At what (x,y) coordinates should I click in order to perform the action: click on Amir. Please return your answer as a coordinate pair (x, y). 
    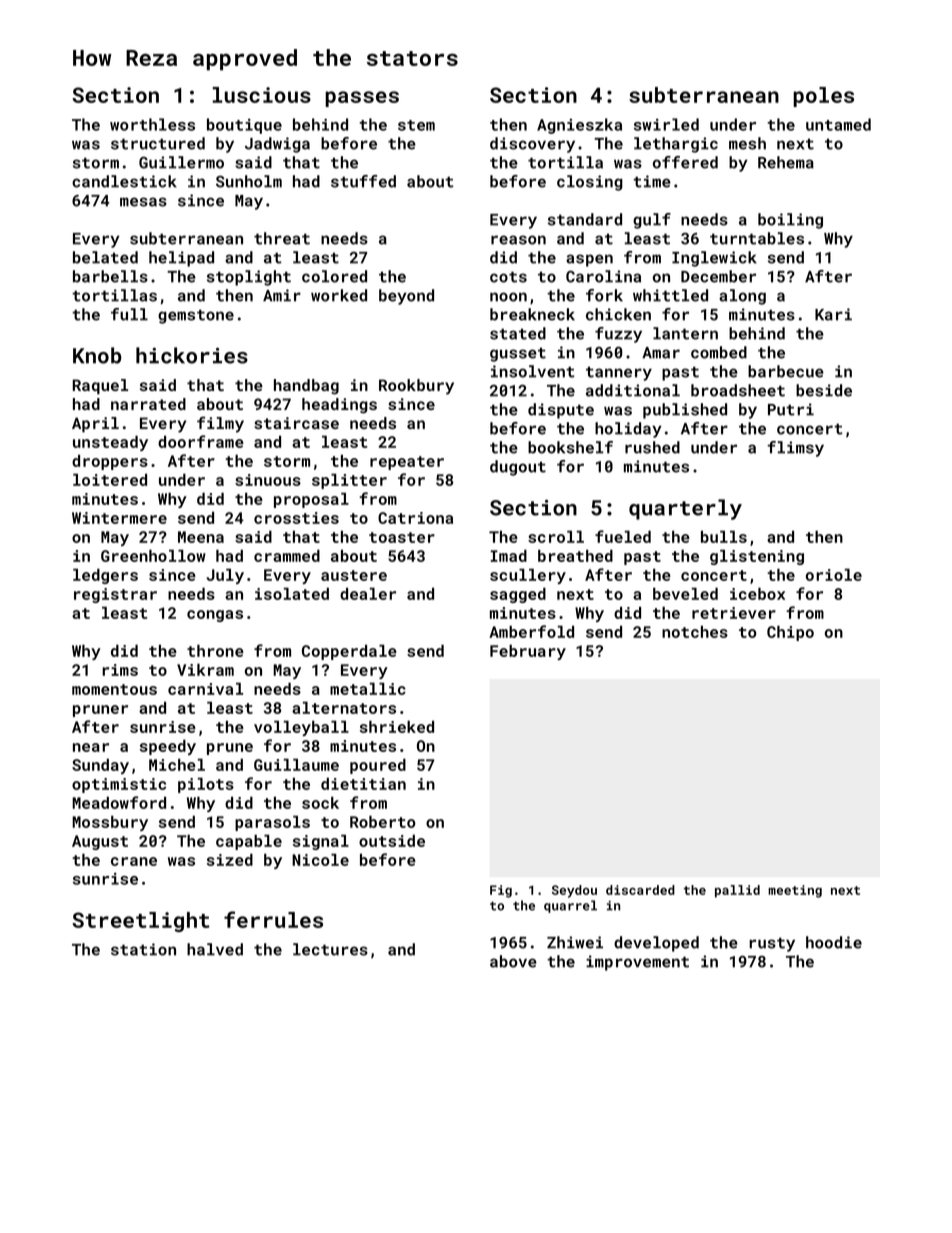
    Looking at the image, I should click on (282, 295).
